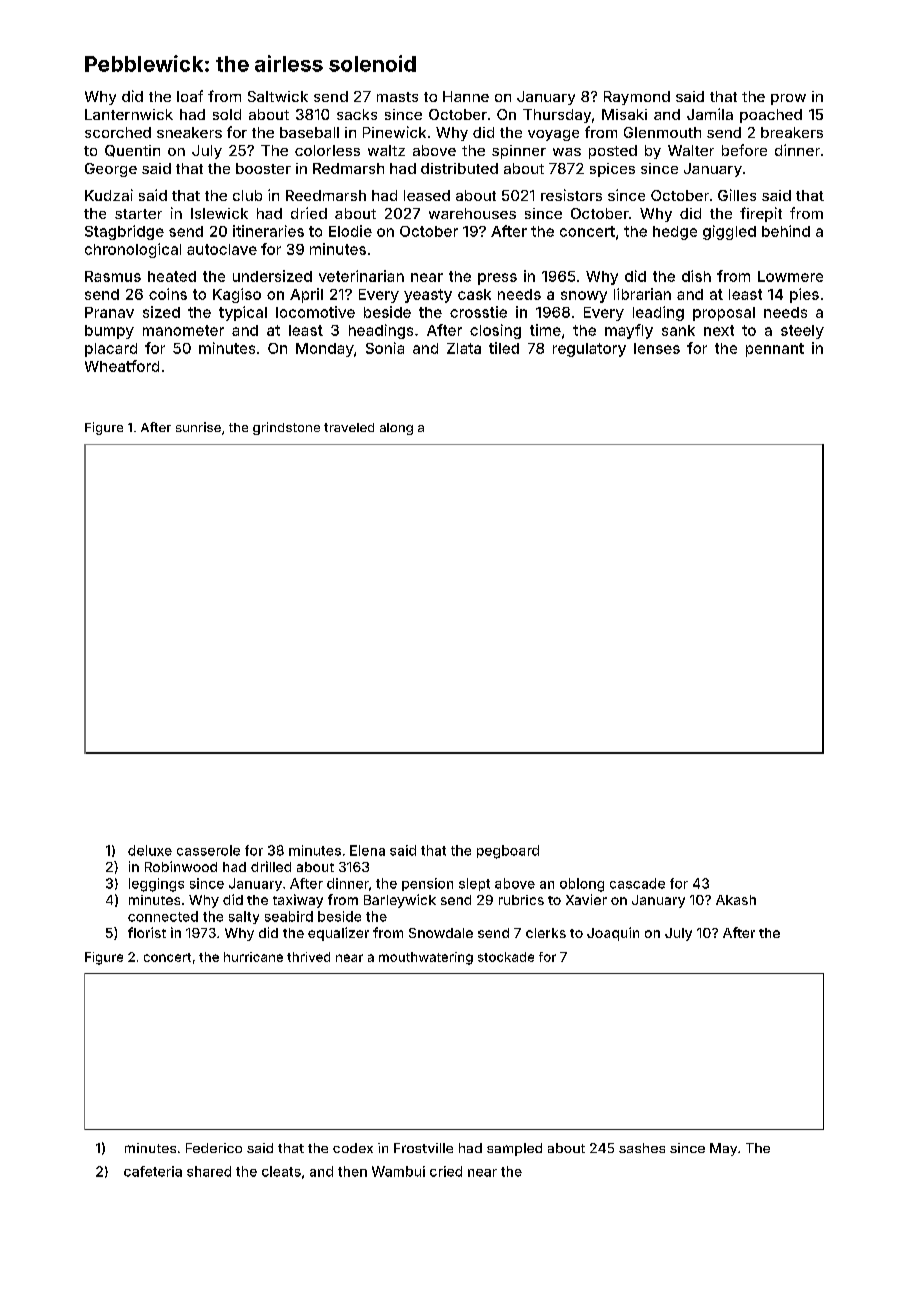  What do you see at coordinates (247, 195) in the screenshot?
I see `club` at bounding box center [247, 195].
